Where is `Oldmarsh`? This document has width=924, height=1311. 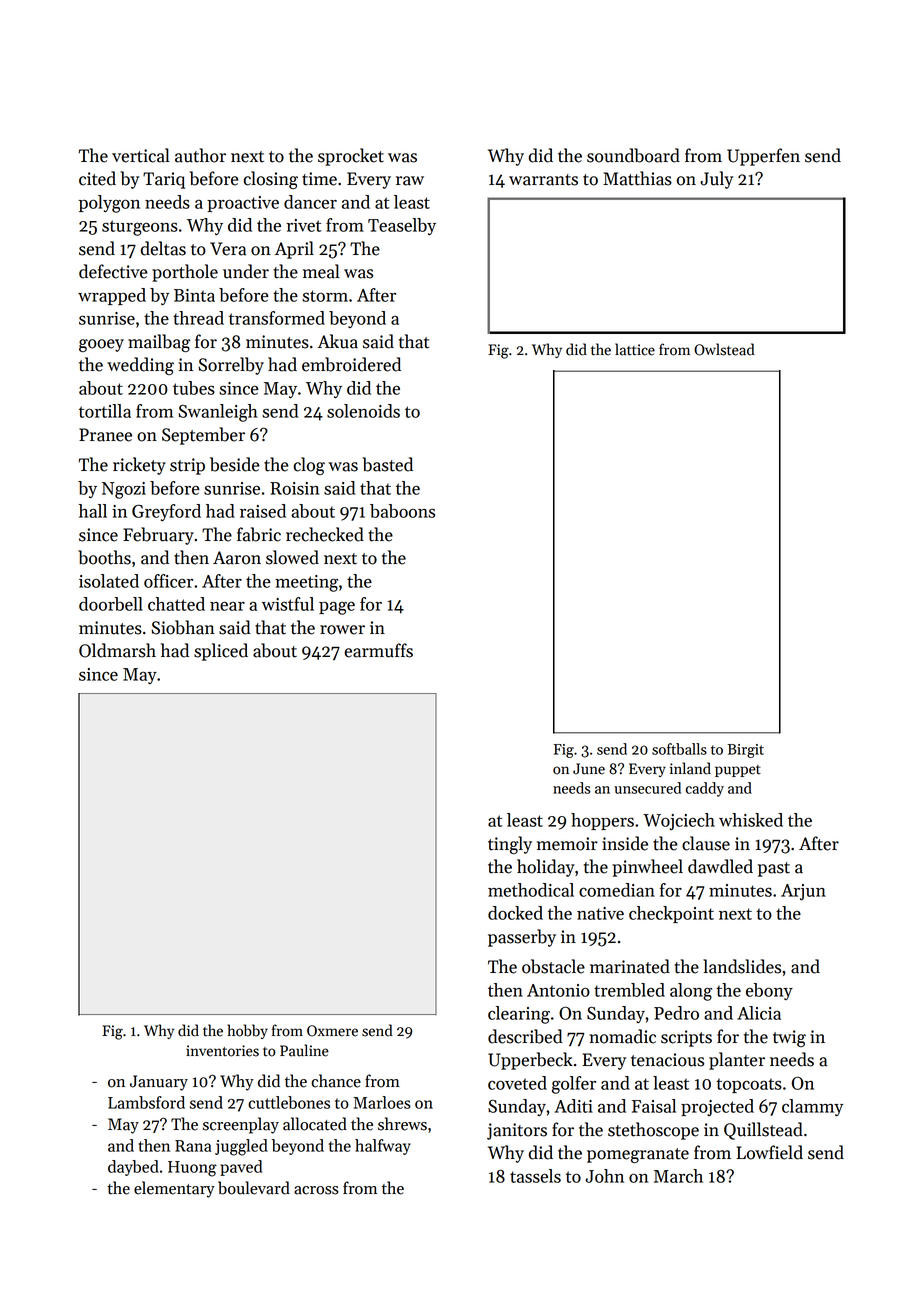 Oldmarsh is located at coordinates (117, 650).
